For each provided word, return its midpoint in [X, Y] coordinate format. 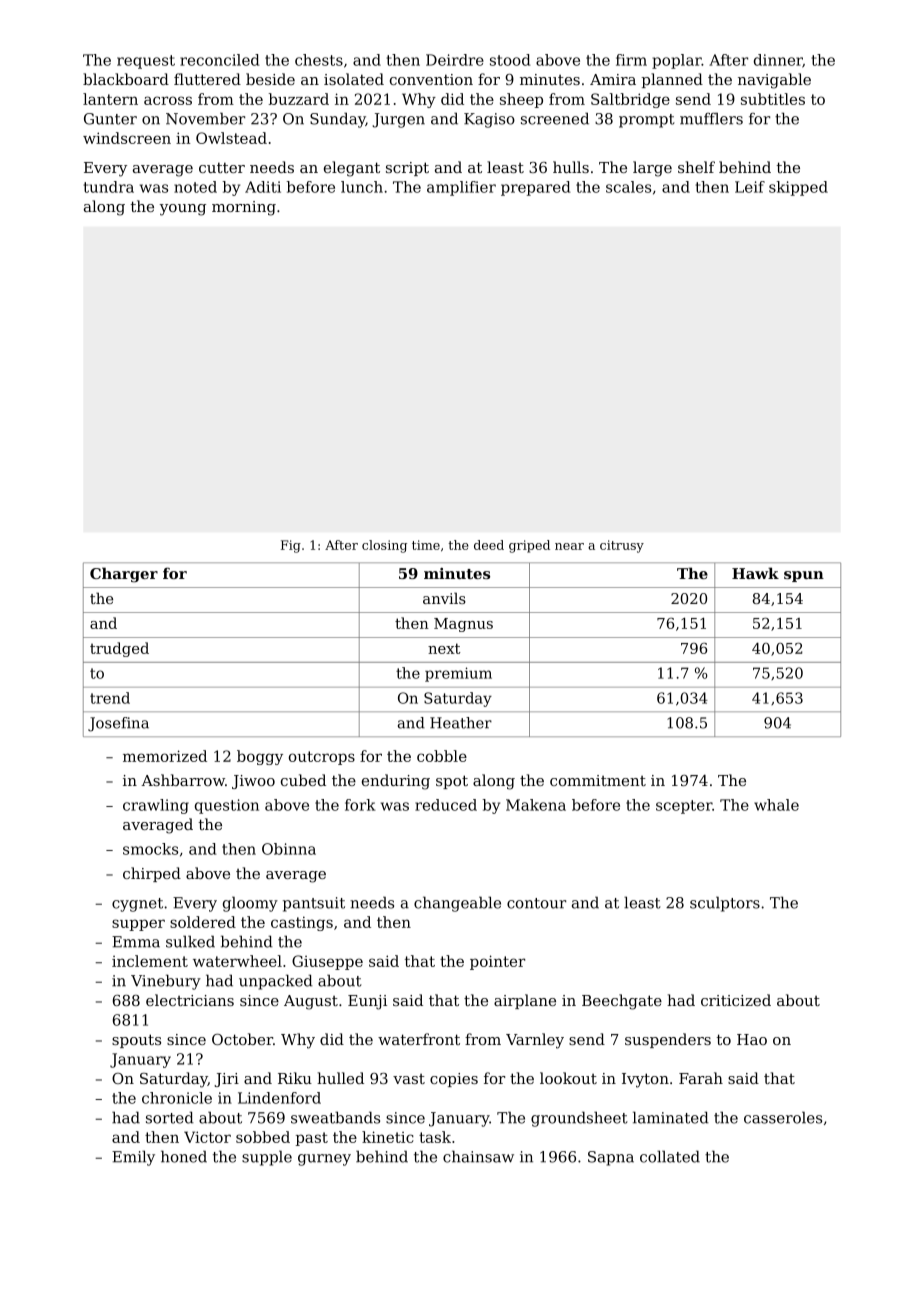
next [444, 648]
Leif [750, 187]
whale [776, 805]
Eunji [367, 1002]
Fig [291, 546]
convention [431, 79]
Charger [124, 575]
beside [270, 79]
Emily [133, 1158]
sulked [190, 941]
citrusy [622, 546]
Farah [701, 1078]
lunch [362, 187]
